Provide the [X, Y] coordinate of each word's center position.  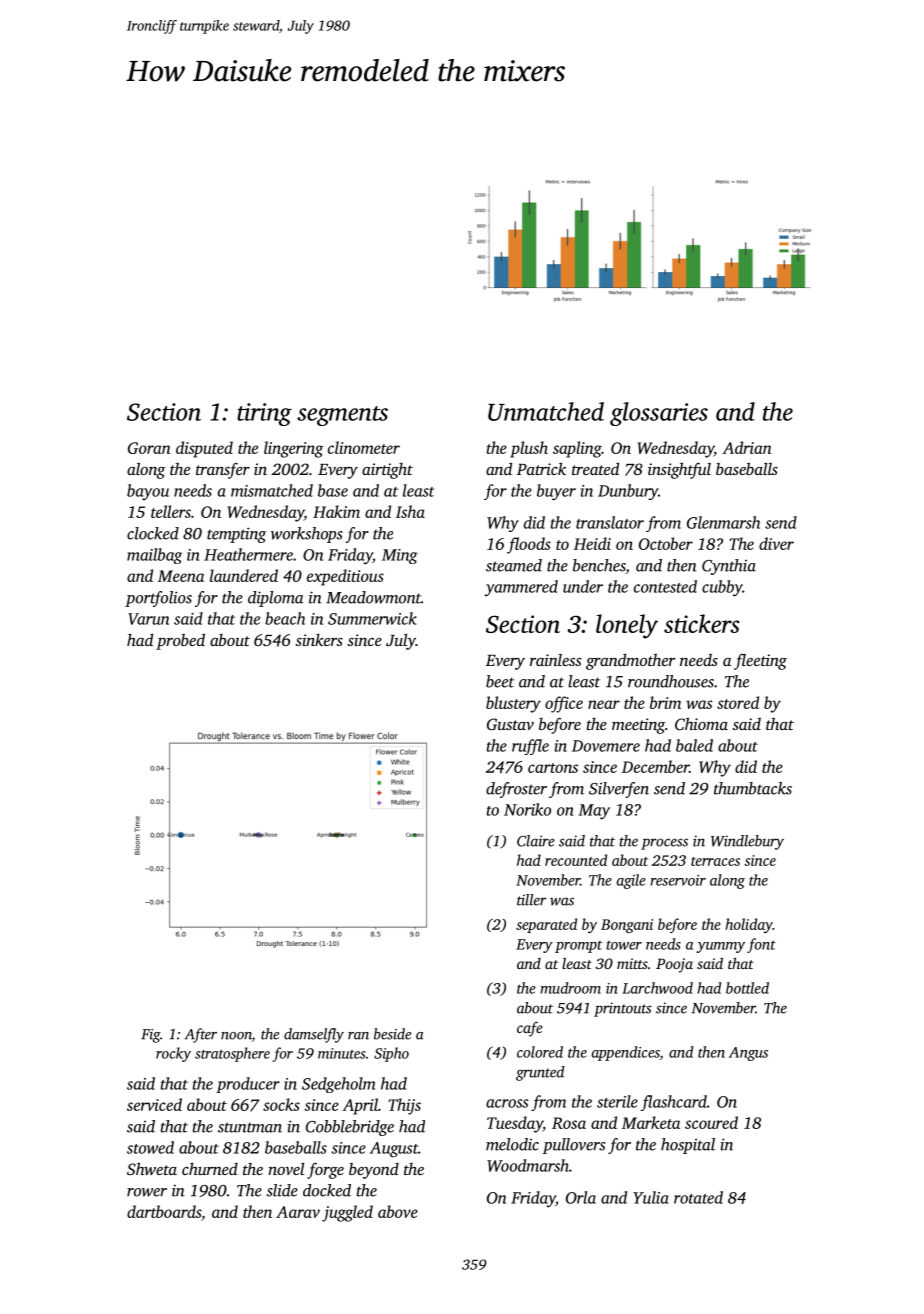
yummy [721, 947]
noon [236, 1037]
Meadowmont [373, 597]
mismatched [272, 490]
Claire [536, 841]
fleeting [760, 662]
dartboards [164, 1211]
